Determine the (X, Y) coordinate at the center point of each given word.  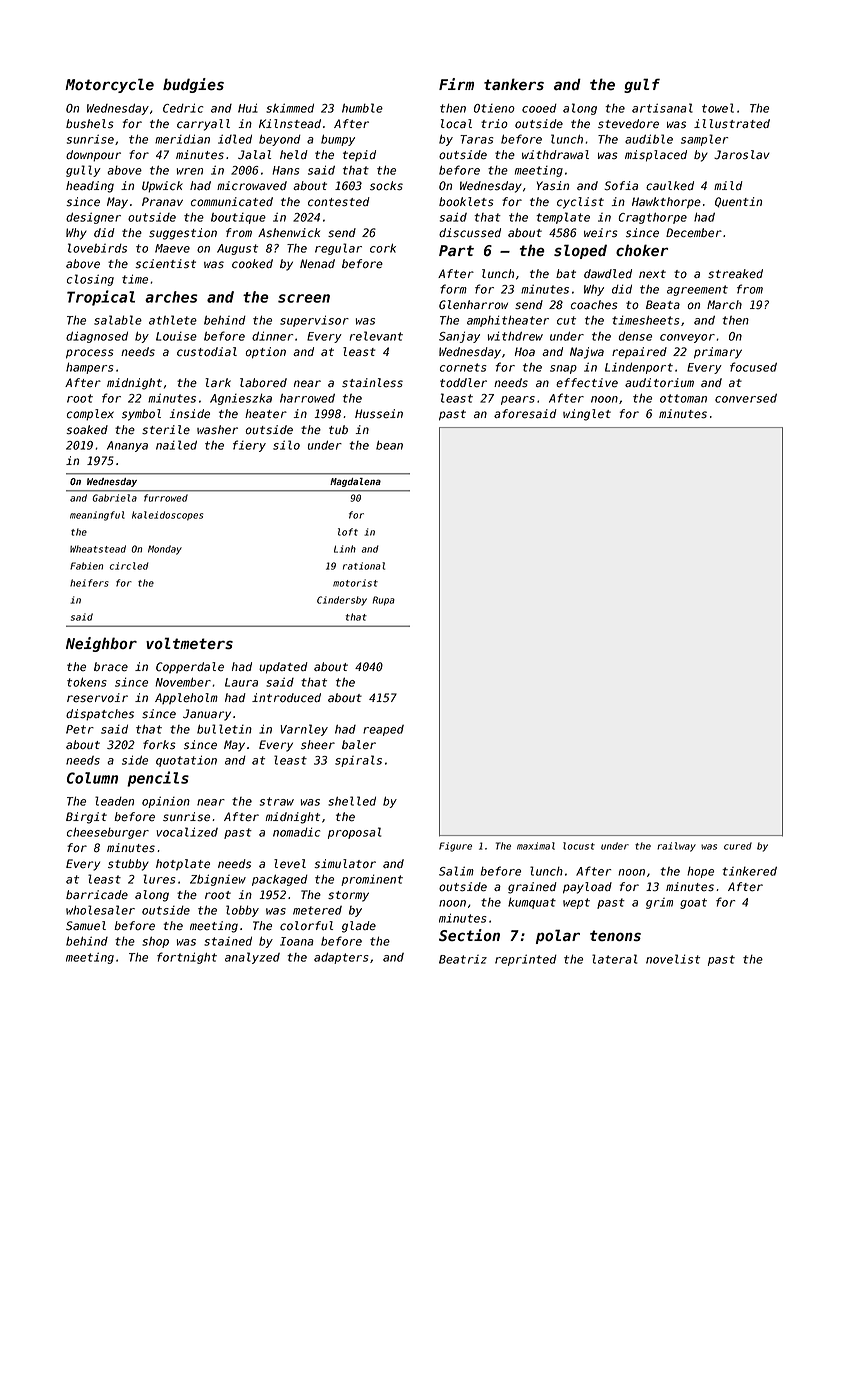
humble (362, 108)
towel (718, 108)
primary (718, 353)
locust (579, 846)
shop (155, 942)
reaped (383, 730)
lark (218, 382)
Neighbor (101, 644)
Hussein (379, 414)
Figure (455, 847)
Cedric (183, 108)
